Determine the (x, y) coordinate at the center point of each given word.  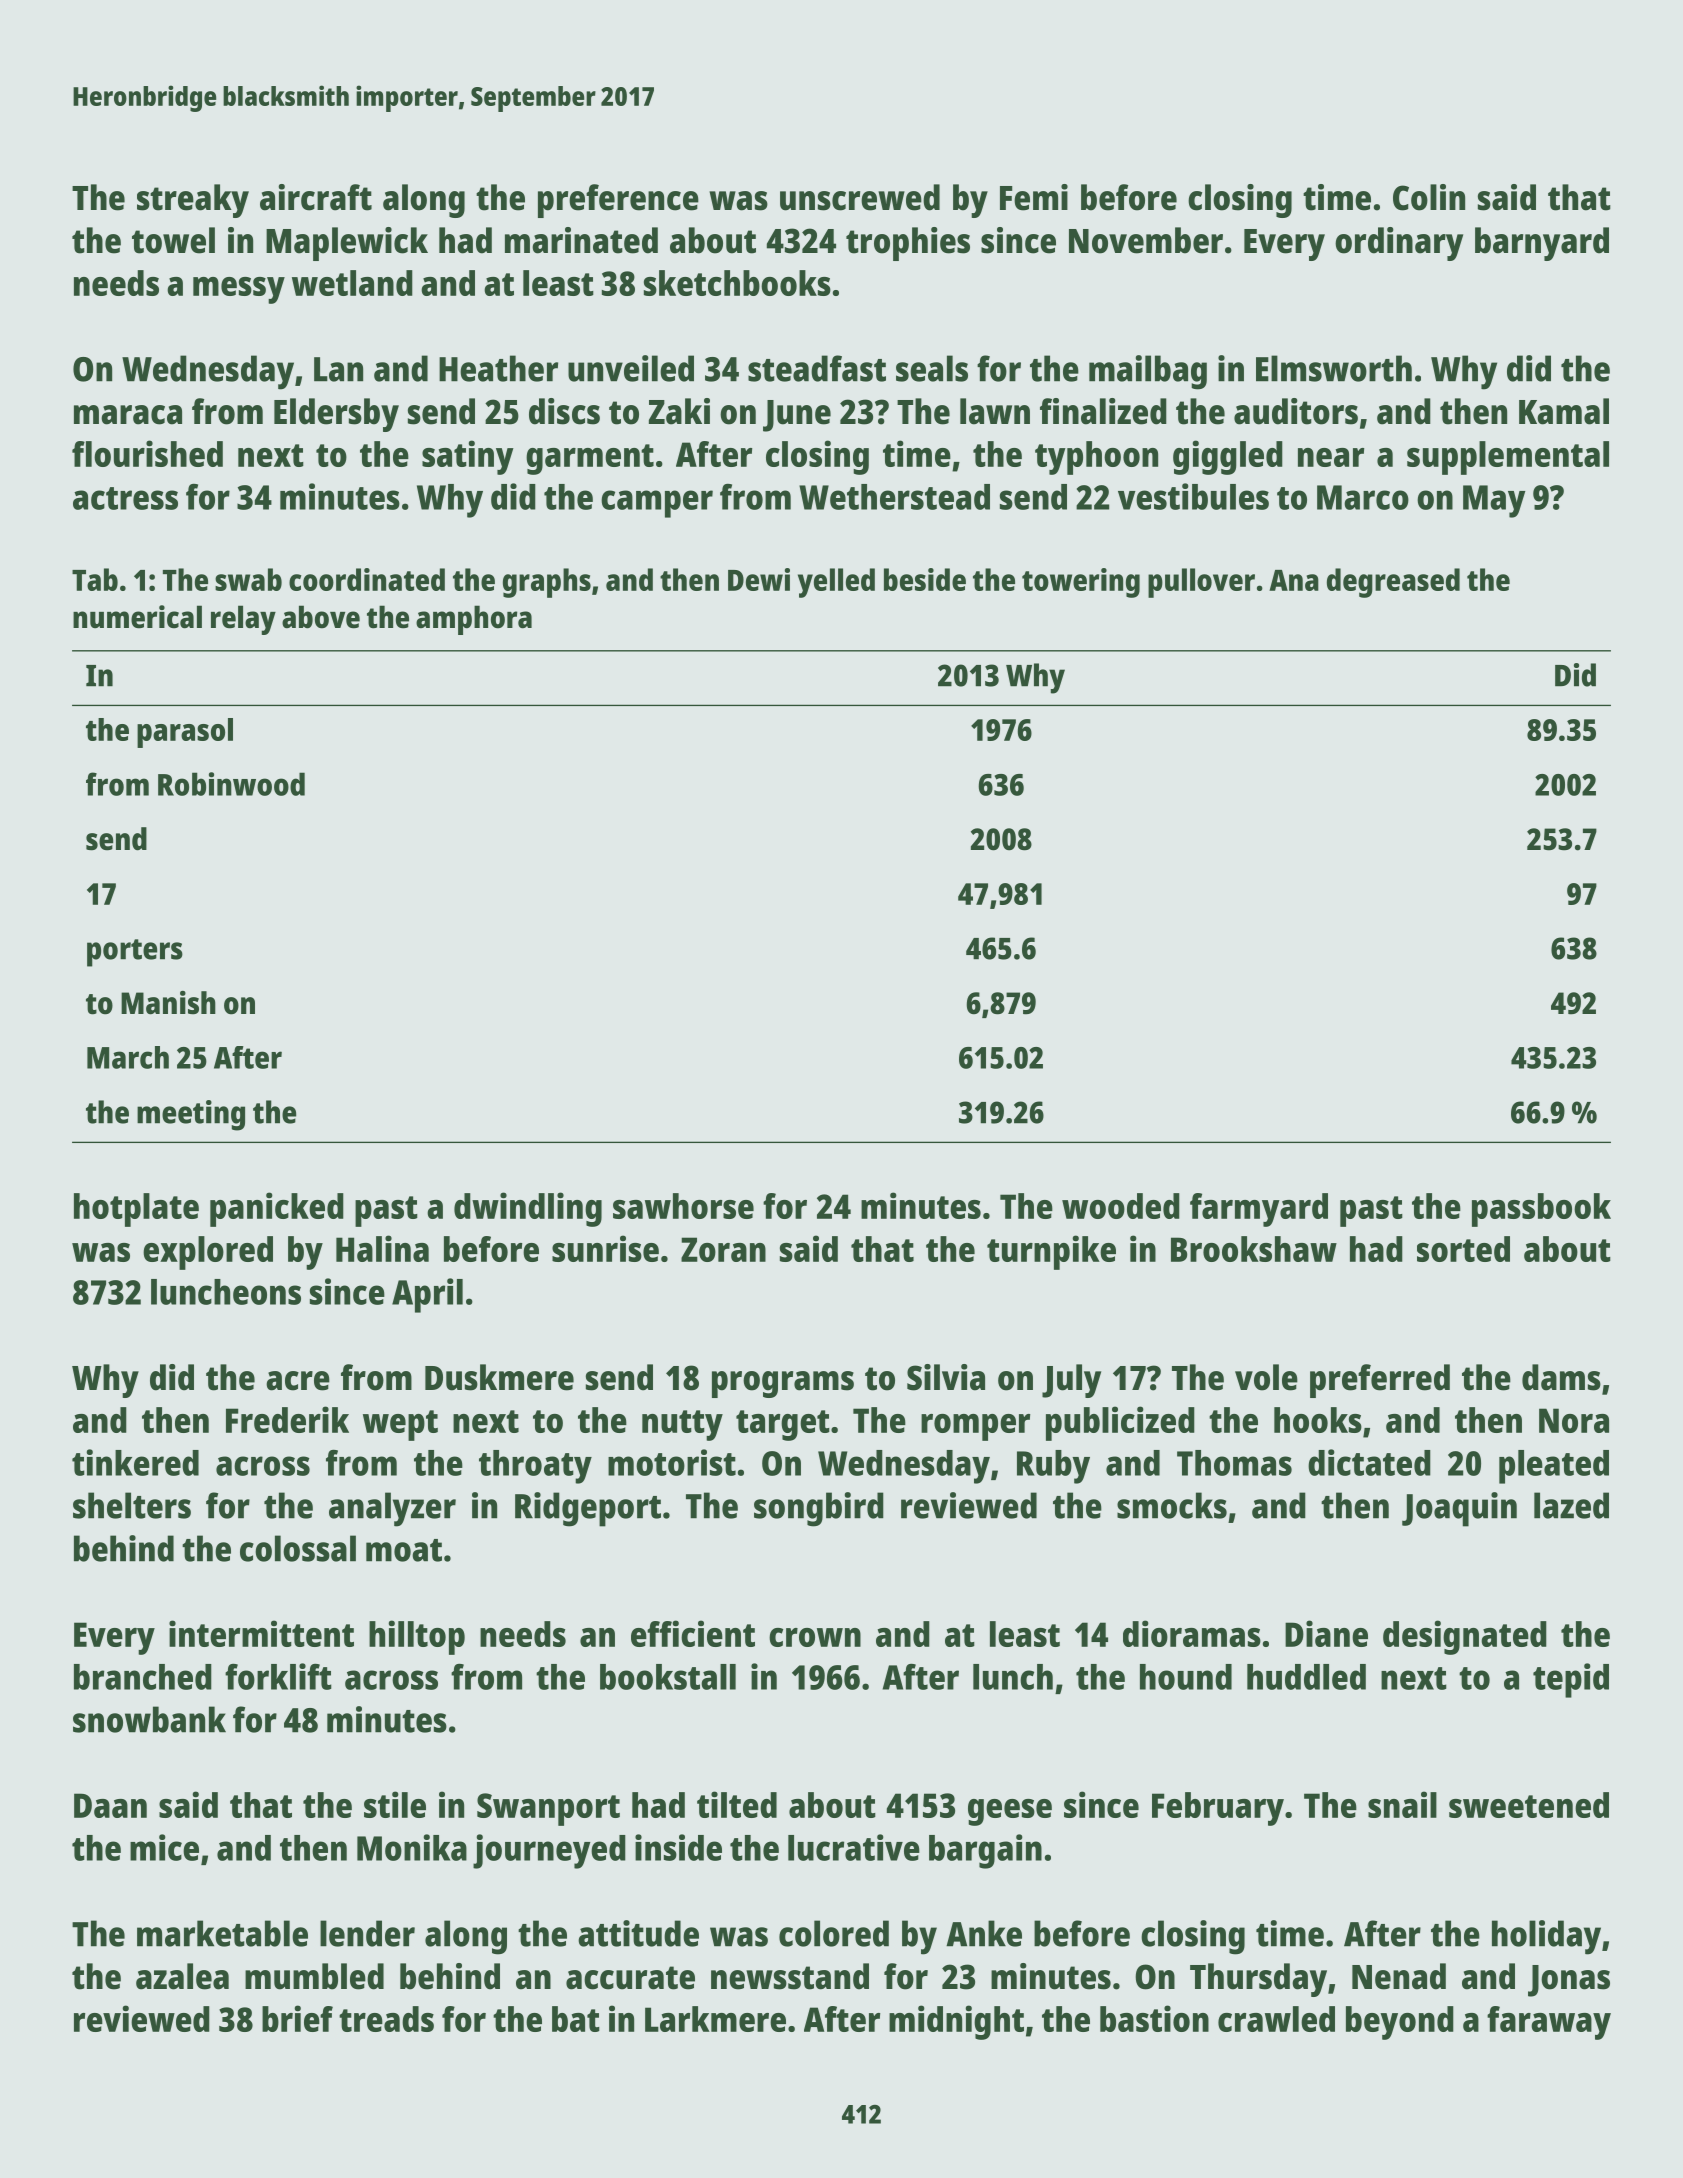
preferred (1380, 1381)
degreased (1393, 583)
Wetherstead (894, 497)
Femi (1034, 197)
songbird (819, 1509)
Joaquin (1459, 1509)
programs (783, 1384)
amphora (474, 620)
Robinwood (231, 784)
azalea (182, 1976)
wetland (352, 283)
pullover (1201, 583)
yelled (836, 583)
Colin (1429, 197)
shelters (132, 1505)
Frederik (287, 1419)
